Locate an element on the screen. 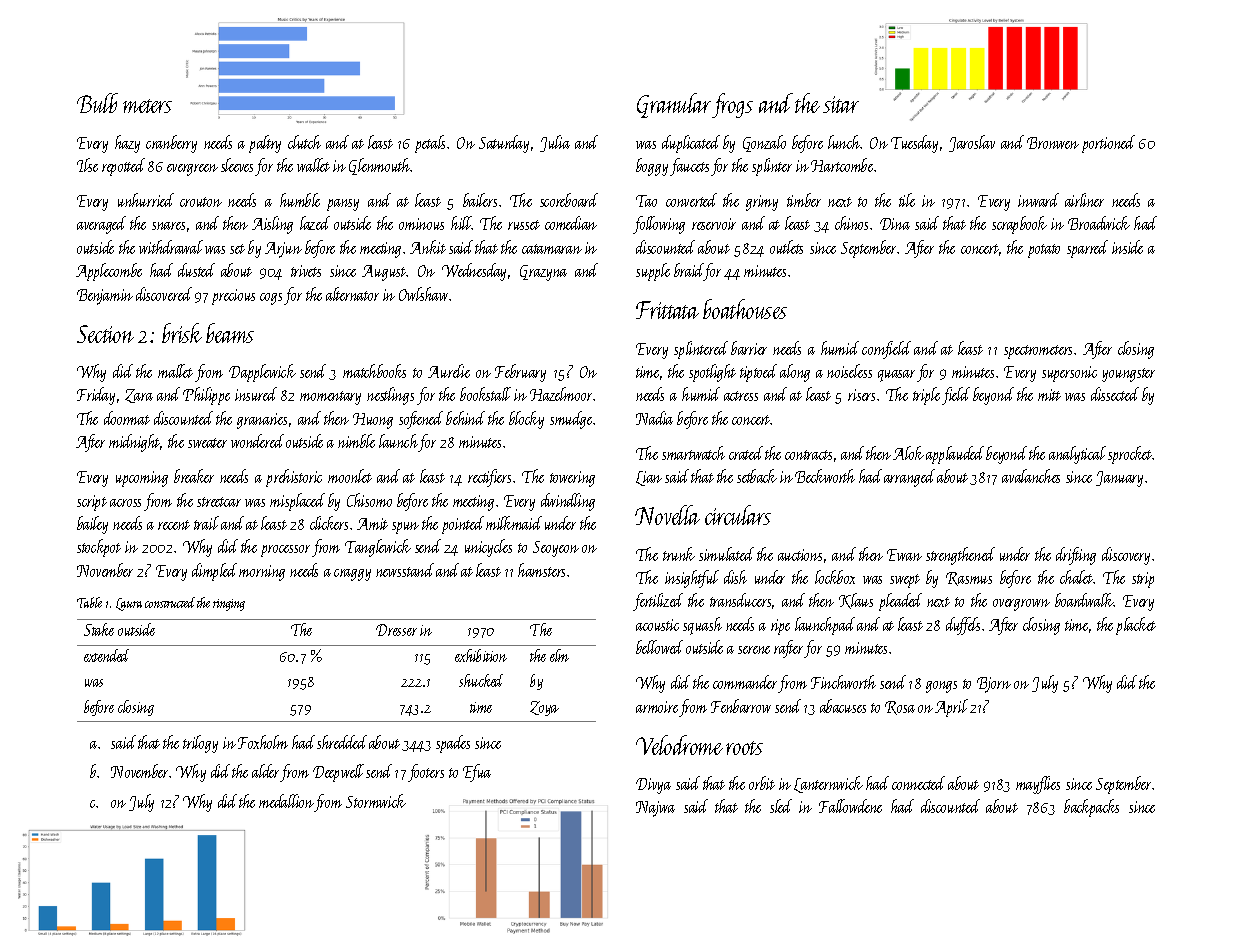 Image resolution: width=1233 pixels, height=952 pixels. Bulb is located at coordinates (97, 103).
